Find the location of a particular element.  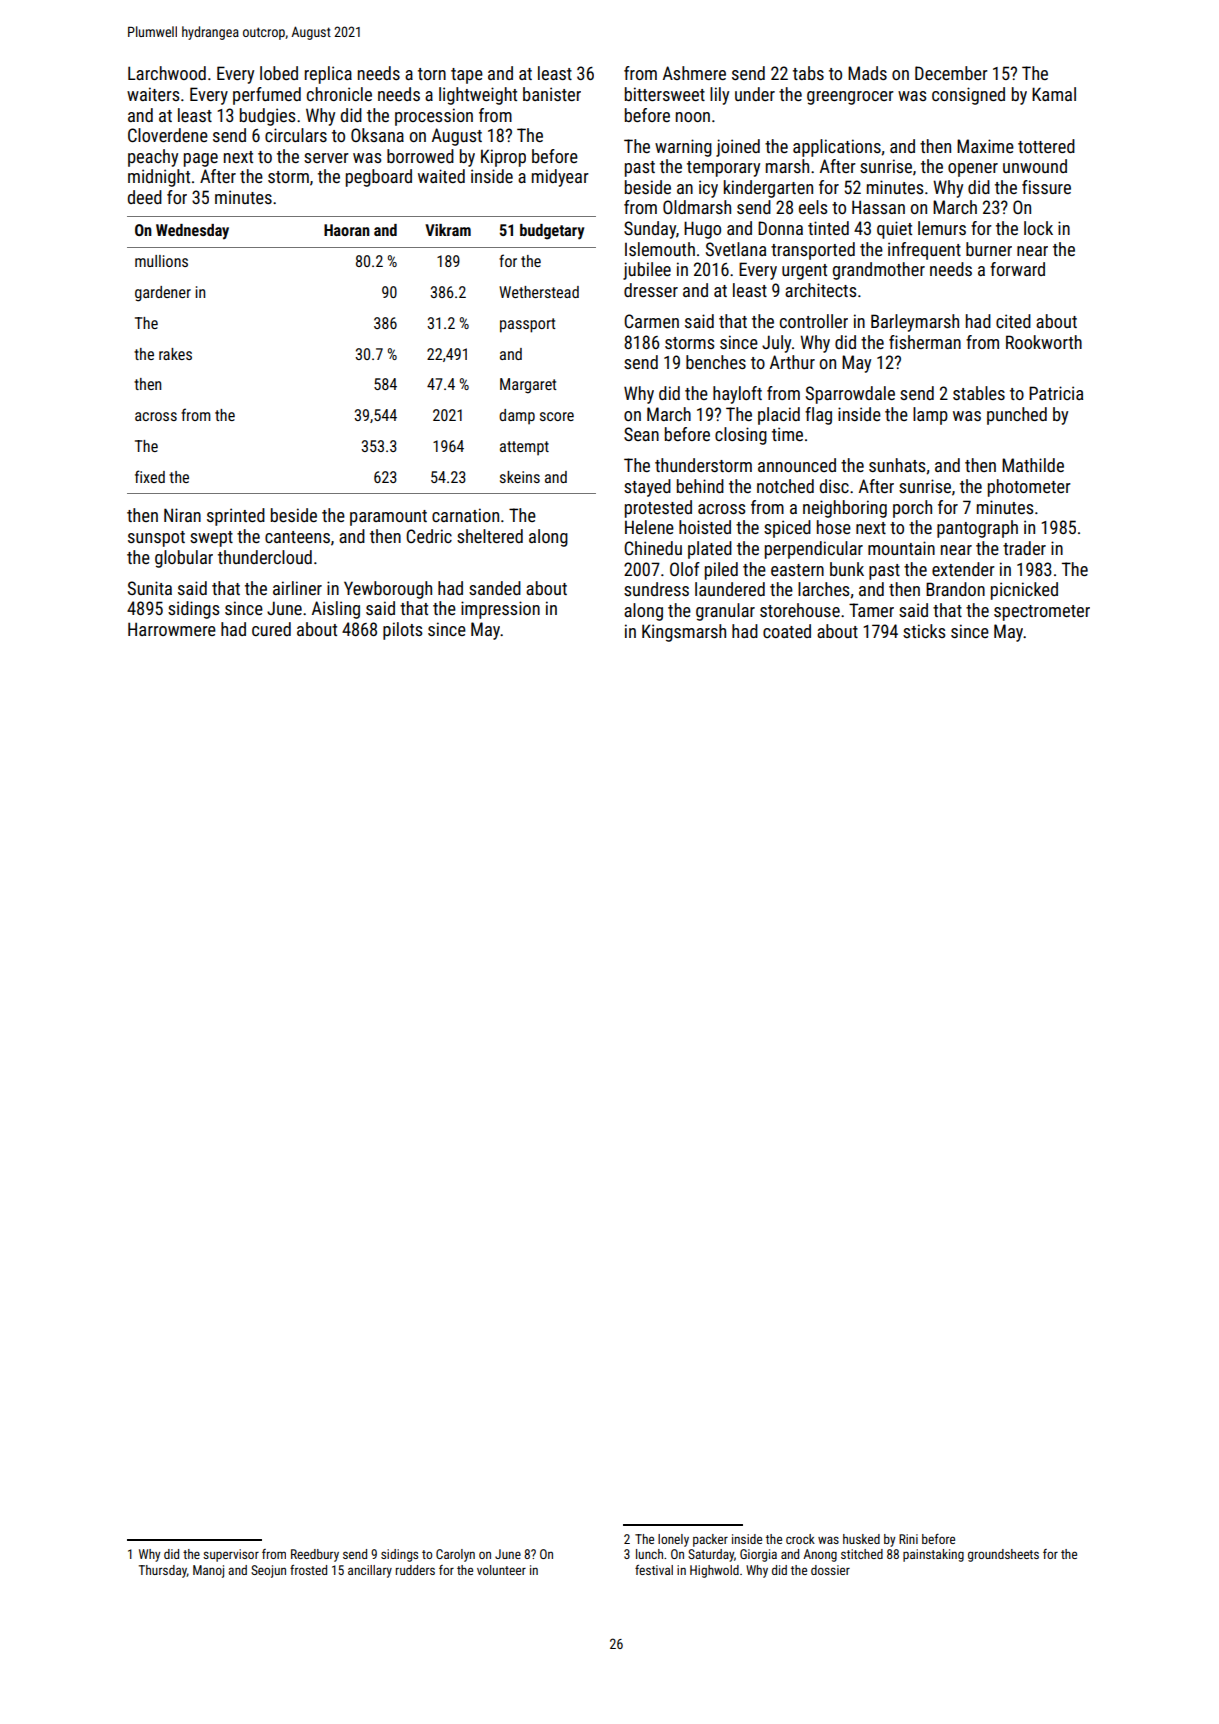

supervisor is located at coordinates (231, 1555).
